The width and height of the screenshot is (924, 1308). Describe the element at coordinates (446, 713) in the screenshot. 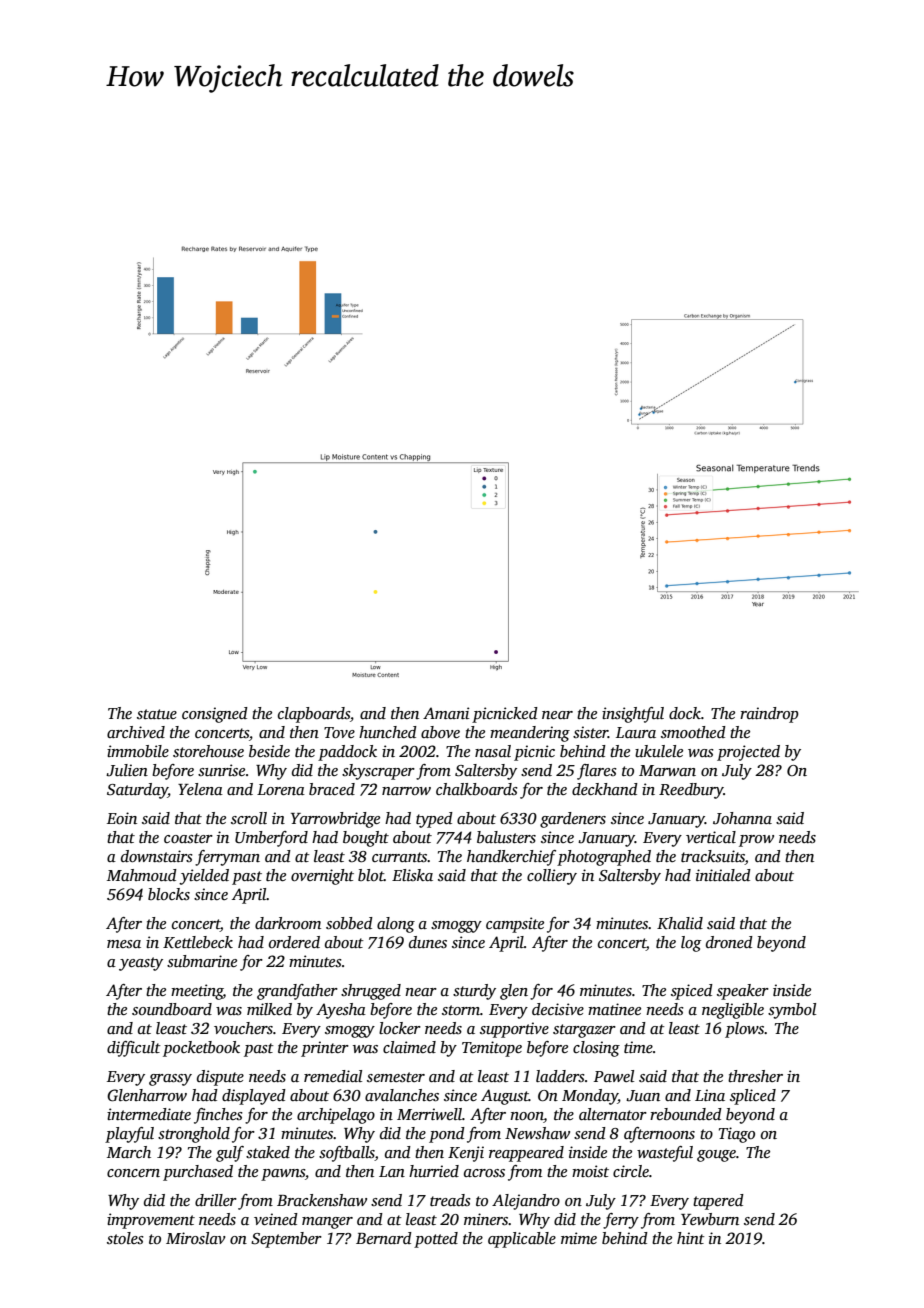

I see `Amani` at that location.
